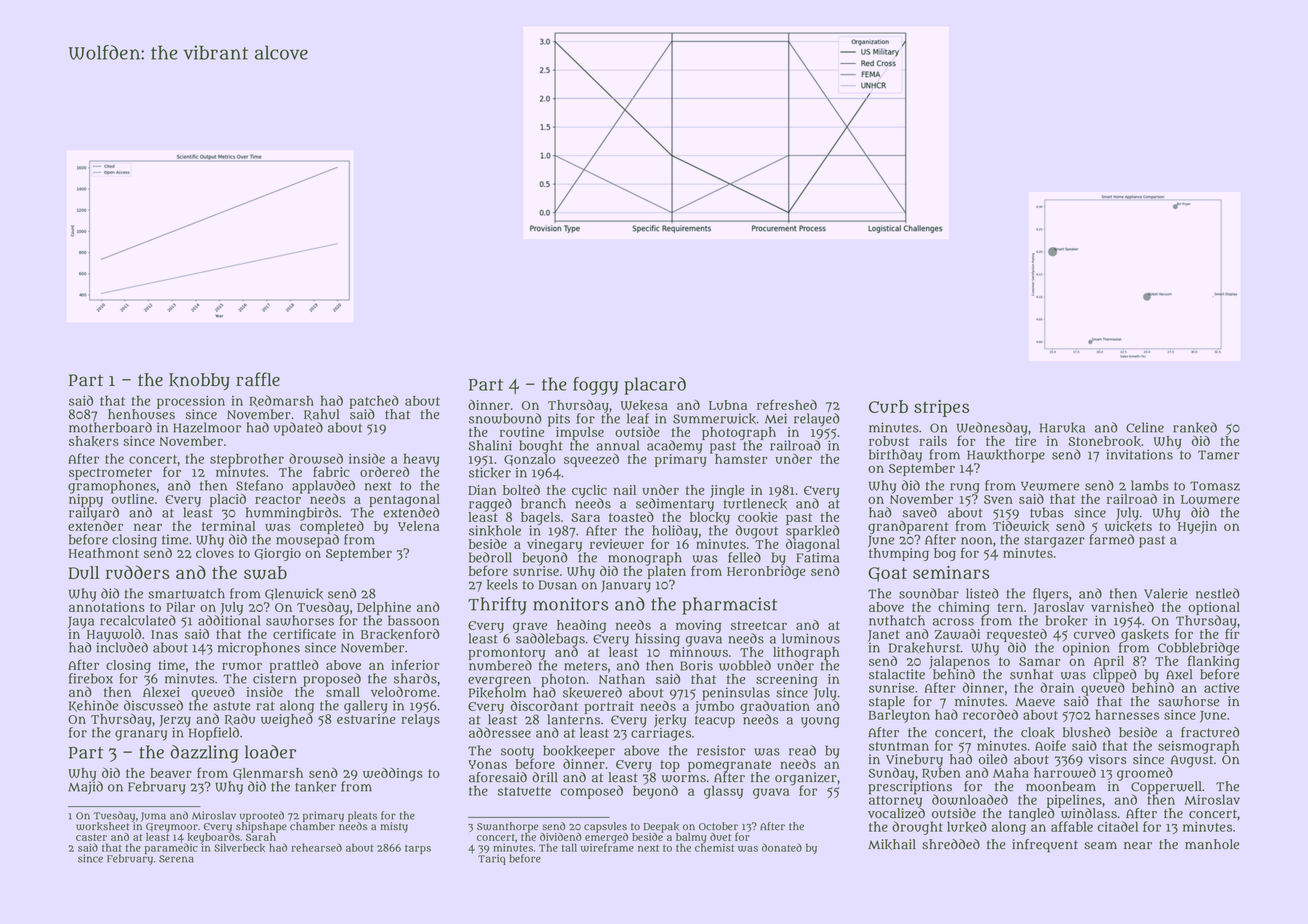 This screenshot has height=924, width=1308. Describe the element at coordinates (492, 859) in the screenshot. I see `Tariq` at that location.
